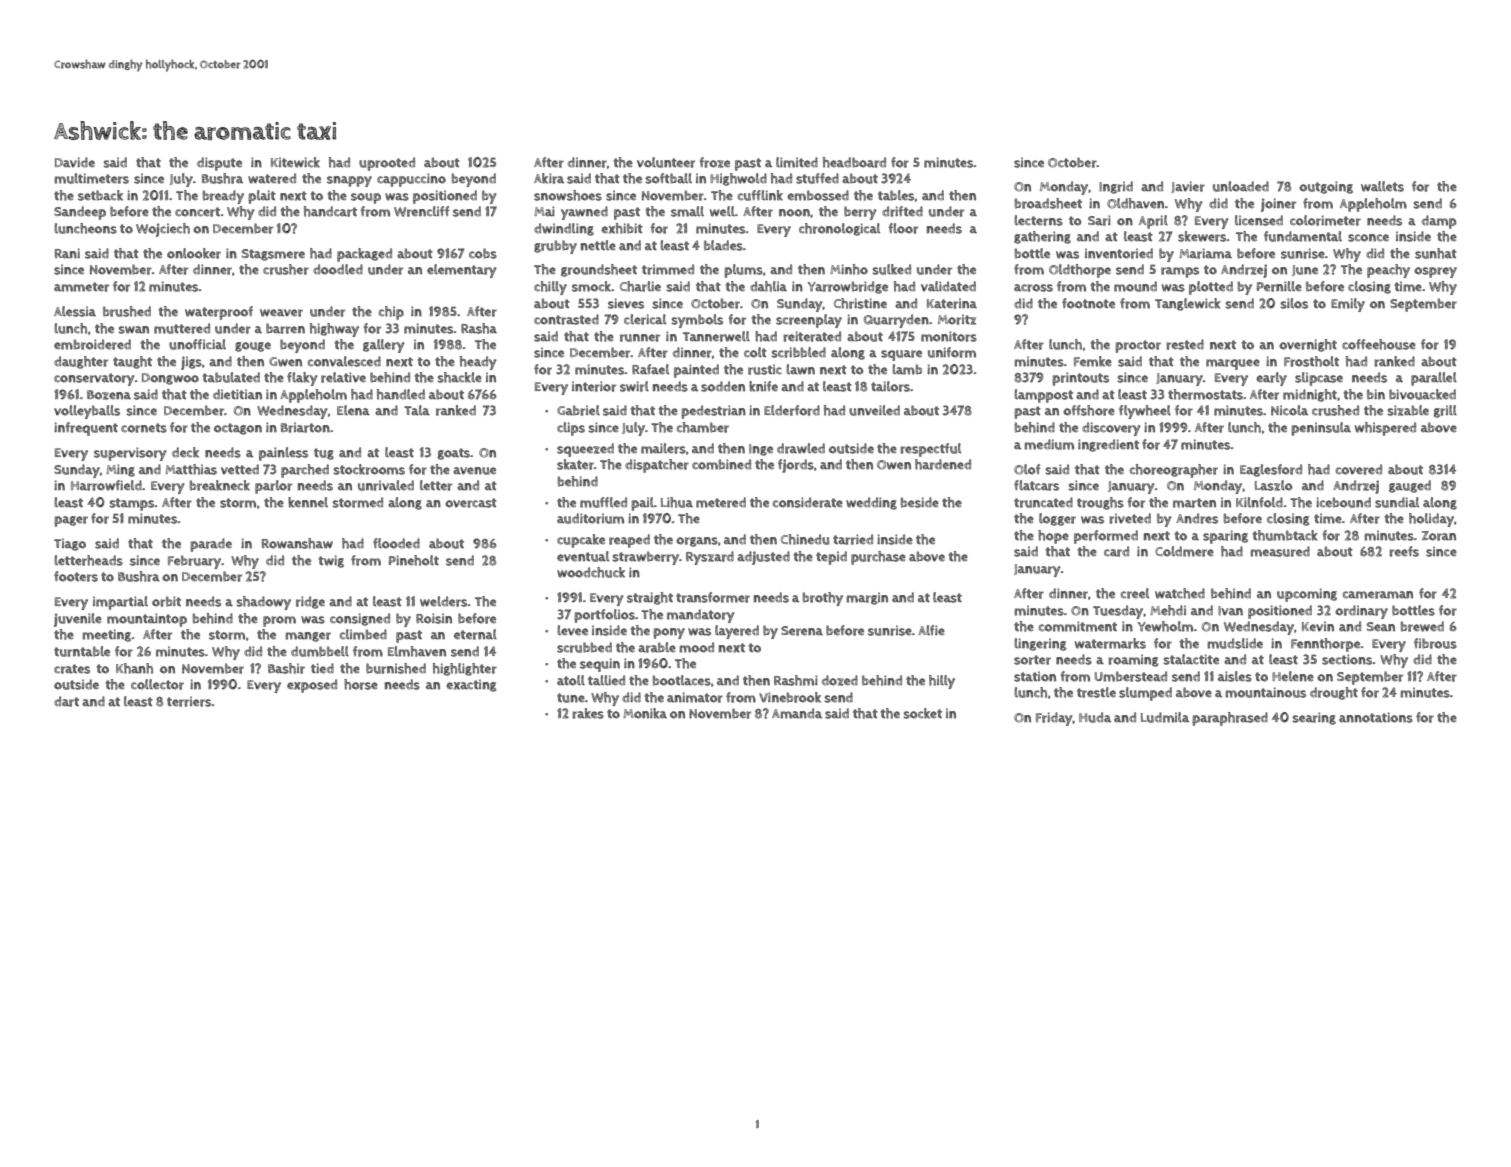  Describe the element at coordinates (1382, 186) in the page. I see `wallets` at that location.
